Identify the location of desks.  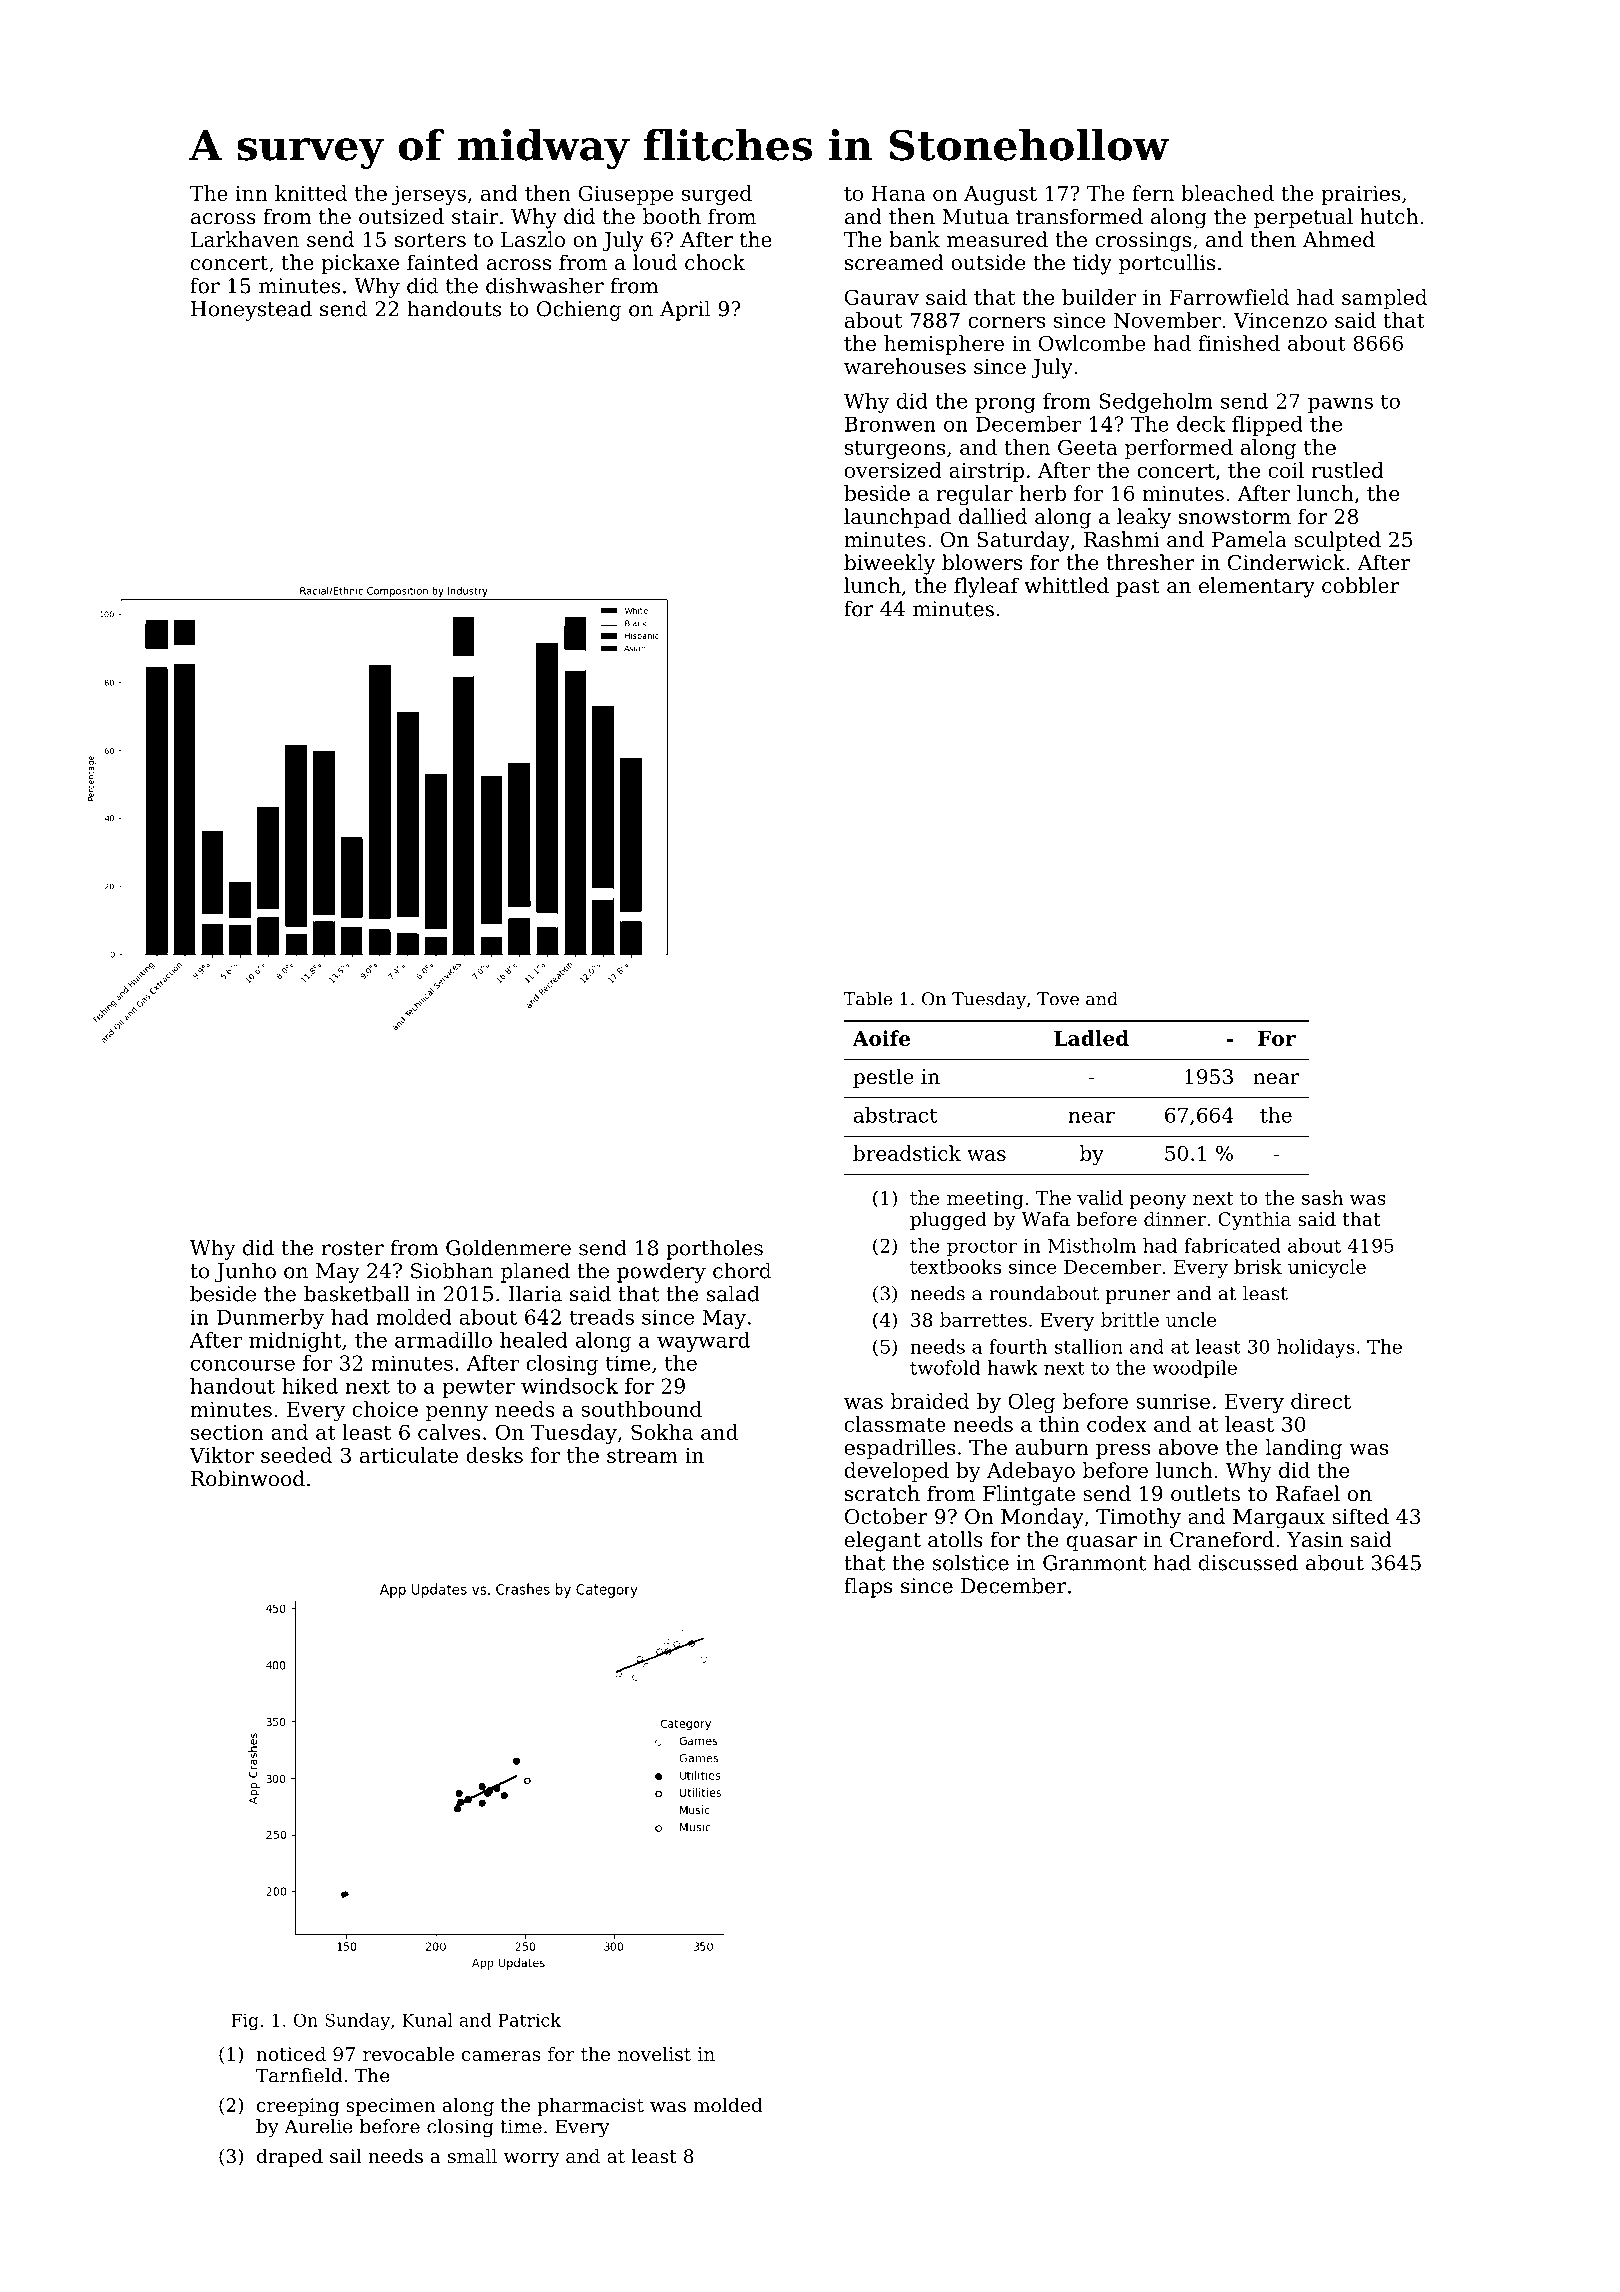
(494, 1455).
